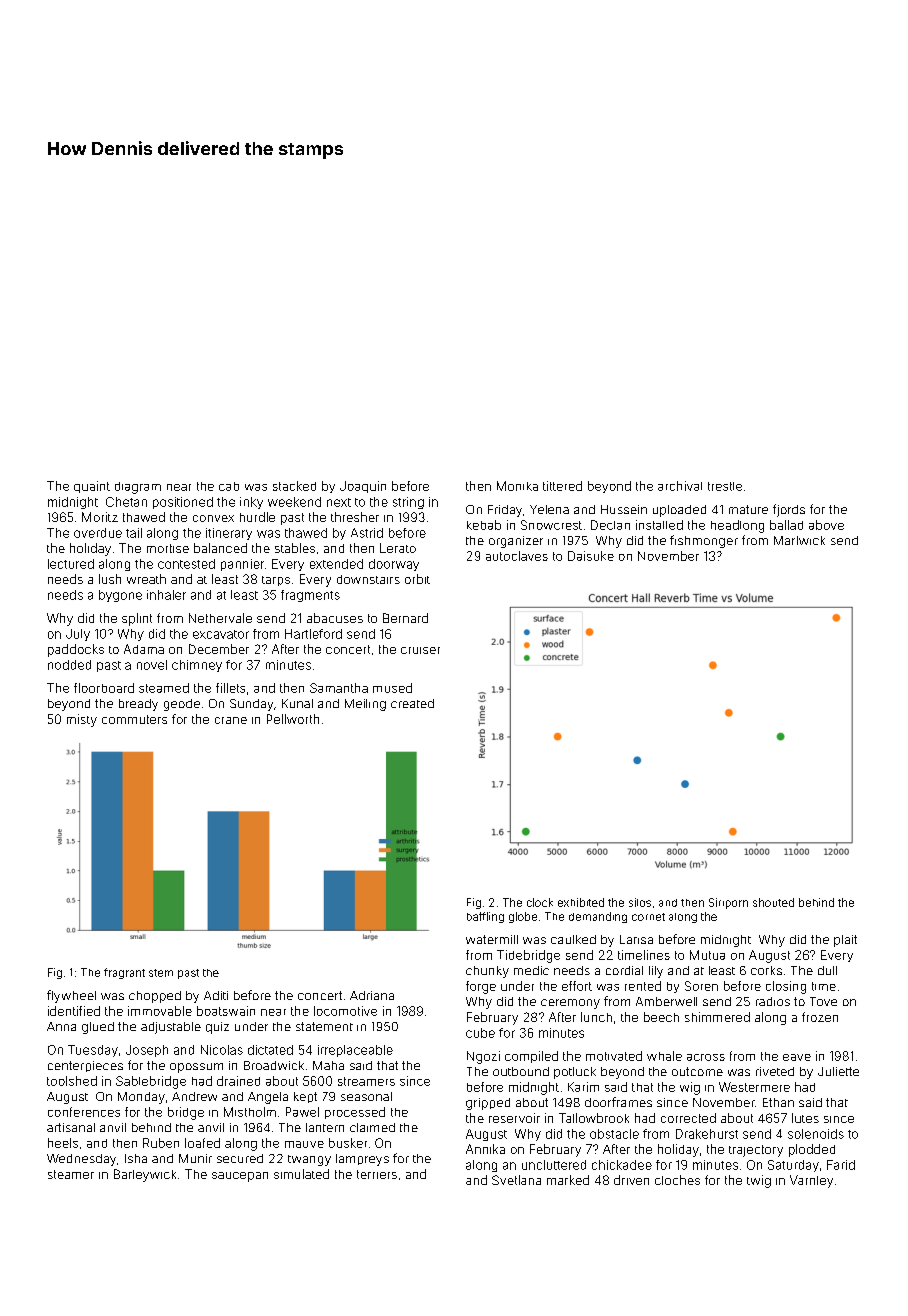 The image size is (908, 1316). I want to click on cruiser, so click(420, 650).
